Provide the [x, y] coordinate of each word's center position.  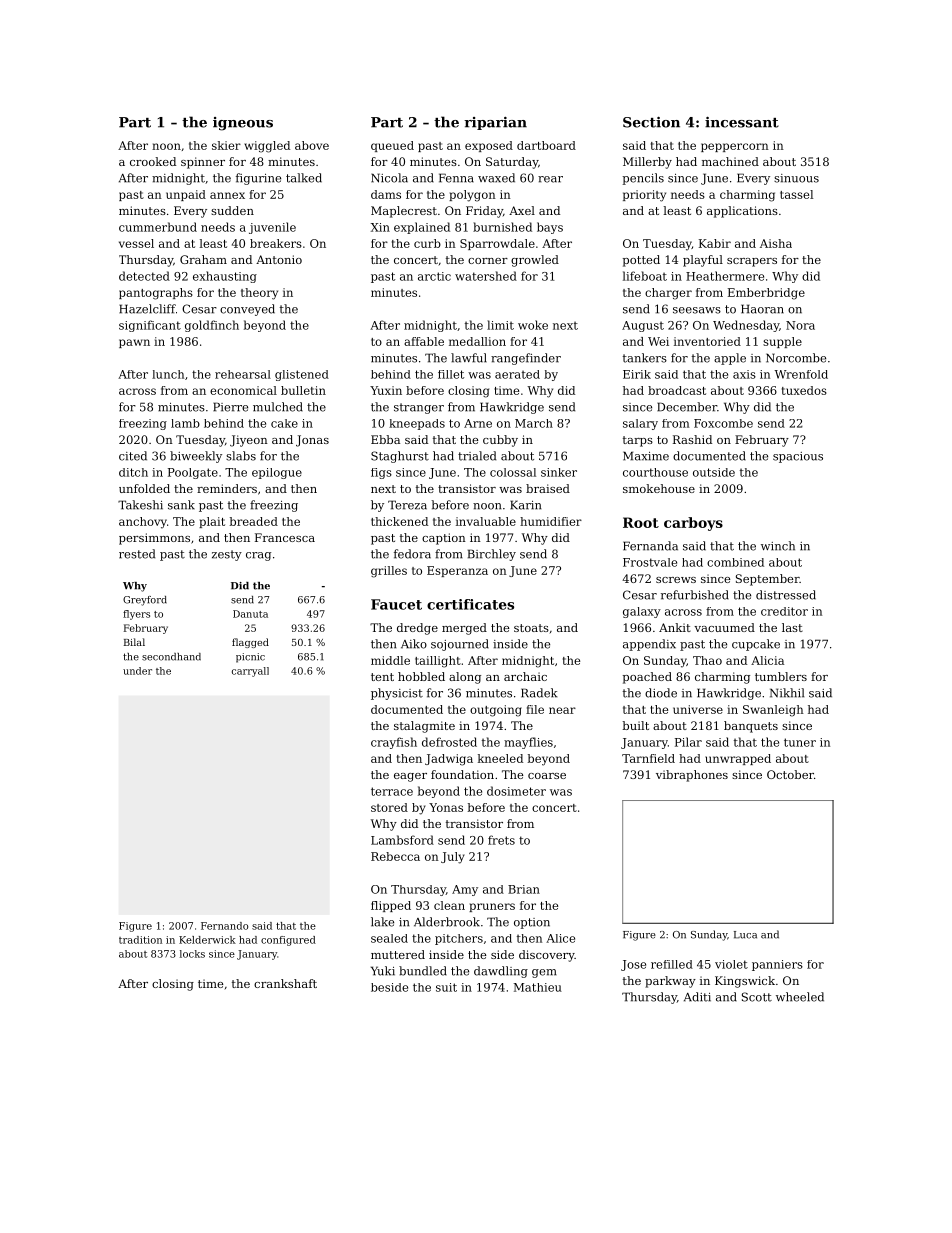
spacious [798, 457]
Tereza [407, 505]
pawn [134, 343]
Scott [757, 997]
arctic [434, 276]
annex [227, 195]
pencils [643, 179]
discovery [547, 956]
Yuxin [386, 390]
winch [778, 546]
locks [192, 954]
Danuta [250, 614]
